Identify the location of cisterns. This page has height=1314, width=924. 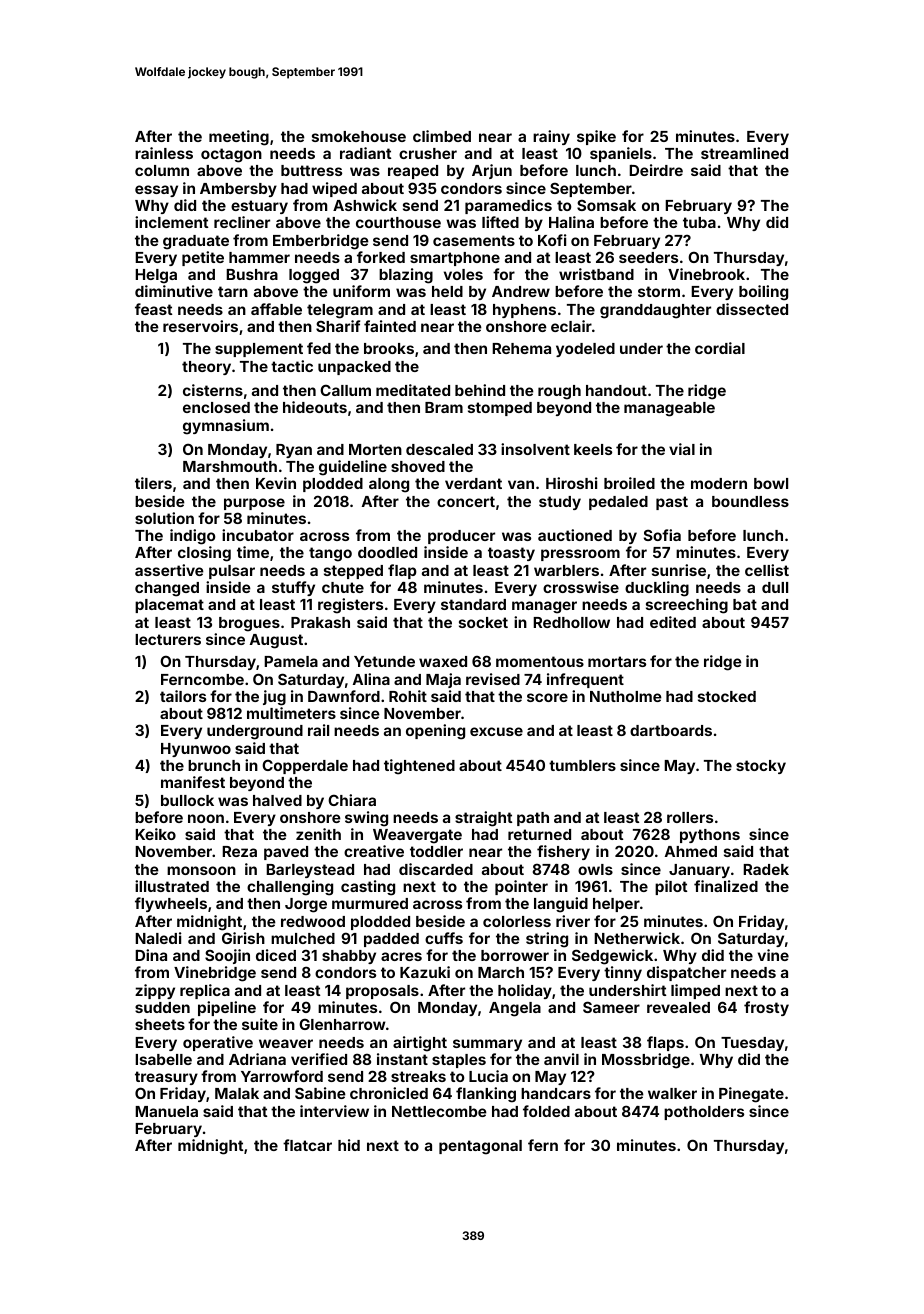
(213, 390).
